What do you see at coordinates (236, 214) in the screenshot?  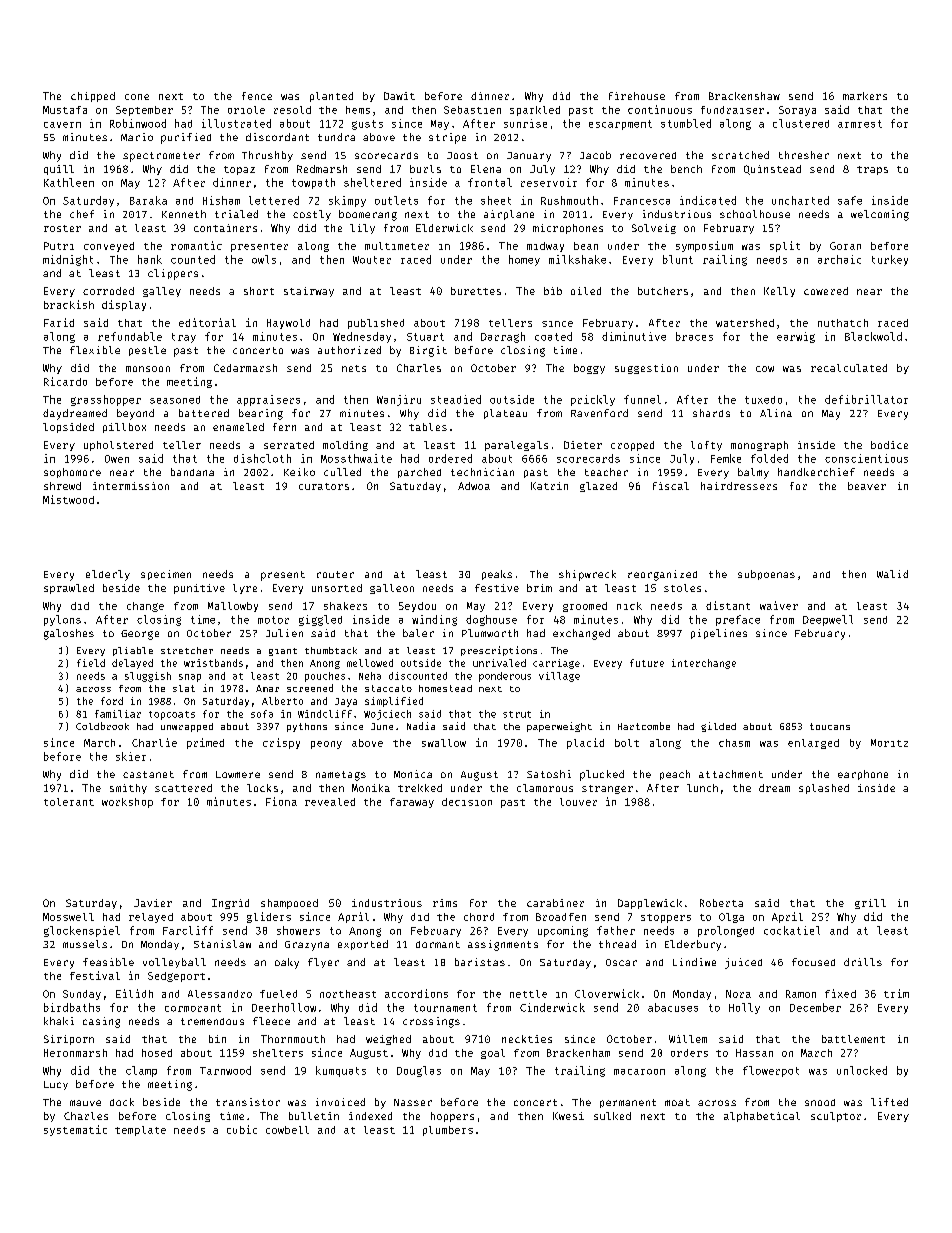 I see `trialed` at bounding box center [236, 214].
